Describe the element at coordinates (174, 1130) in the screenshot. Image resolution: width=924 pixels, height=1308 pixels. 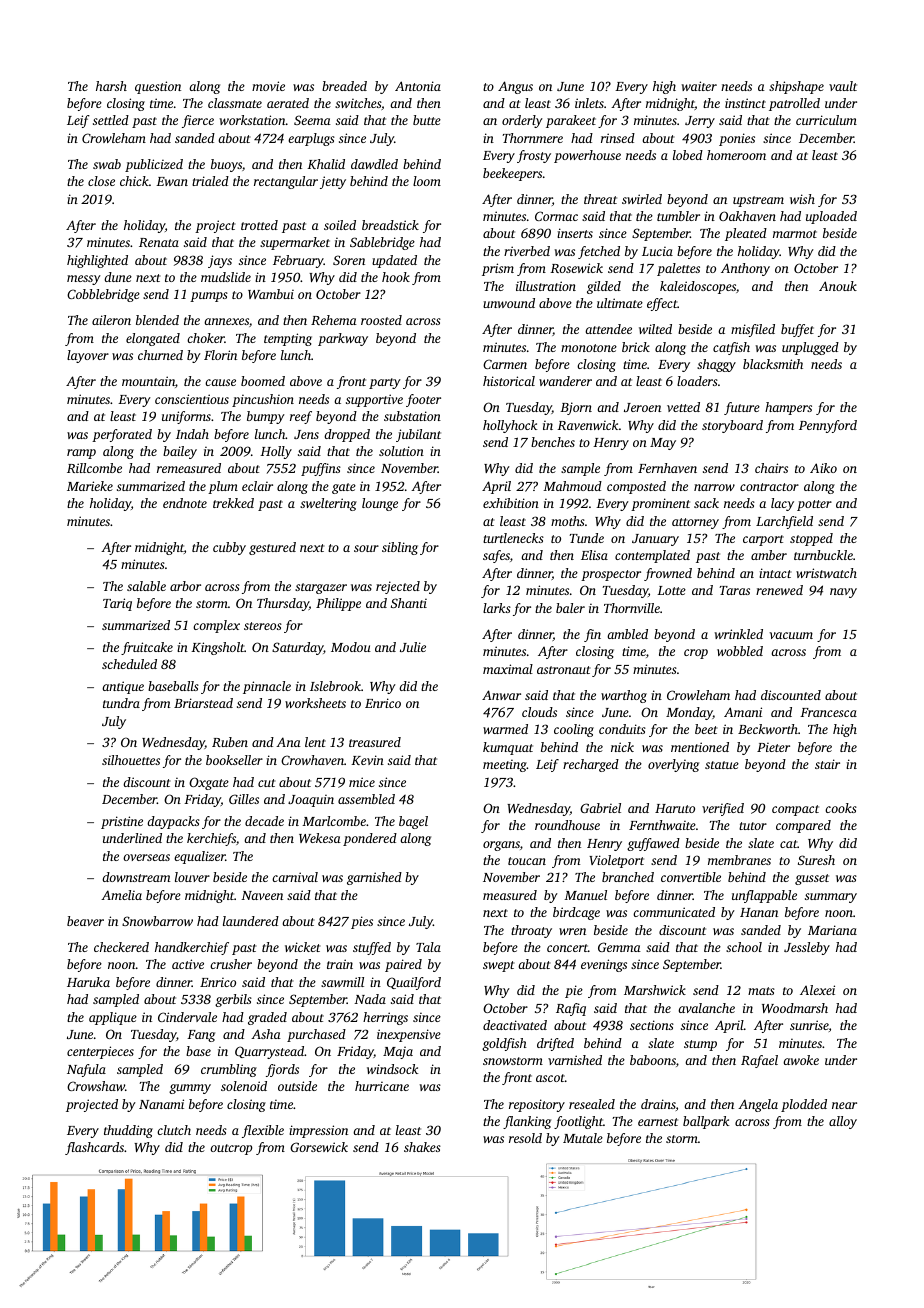
I see `clutch` at that location.
